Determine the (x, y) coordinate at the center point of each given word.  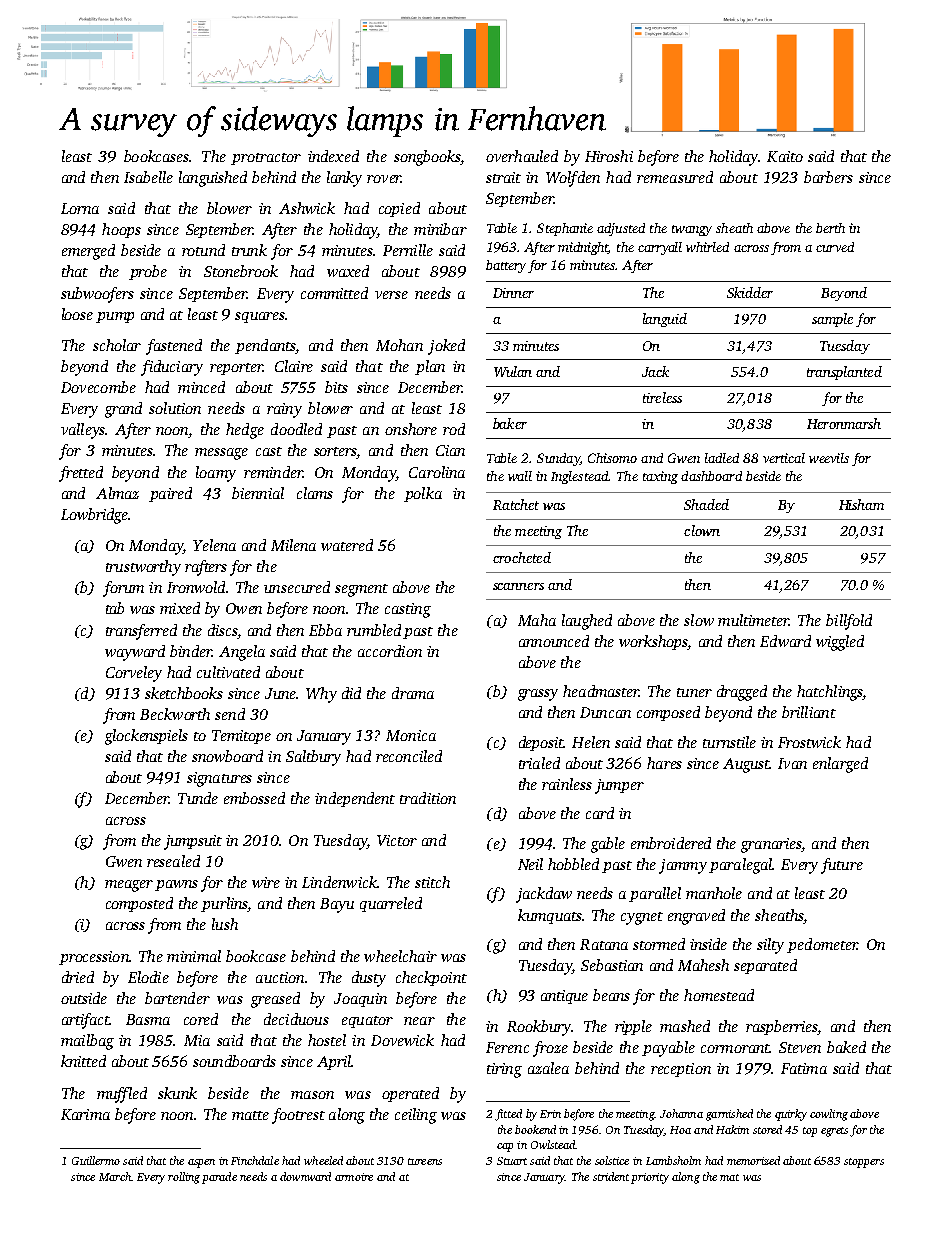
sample (832, 320)
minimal (194, 956)
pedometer (822, 945)
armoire (354, 1177)
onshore (411, 429)
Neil (530, 864)
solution (175, 408)
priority (650, 1178)
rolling (184, 1178)
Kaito (785, 156)
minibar (440, 229)
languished (213, 179)
